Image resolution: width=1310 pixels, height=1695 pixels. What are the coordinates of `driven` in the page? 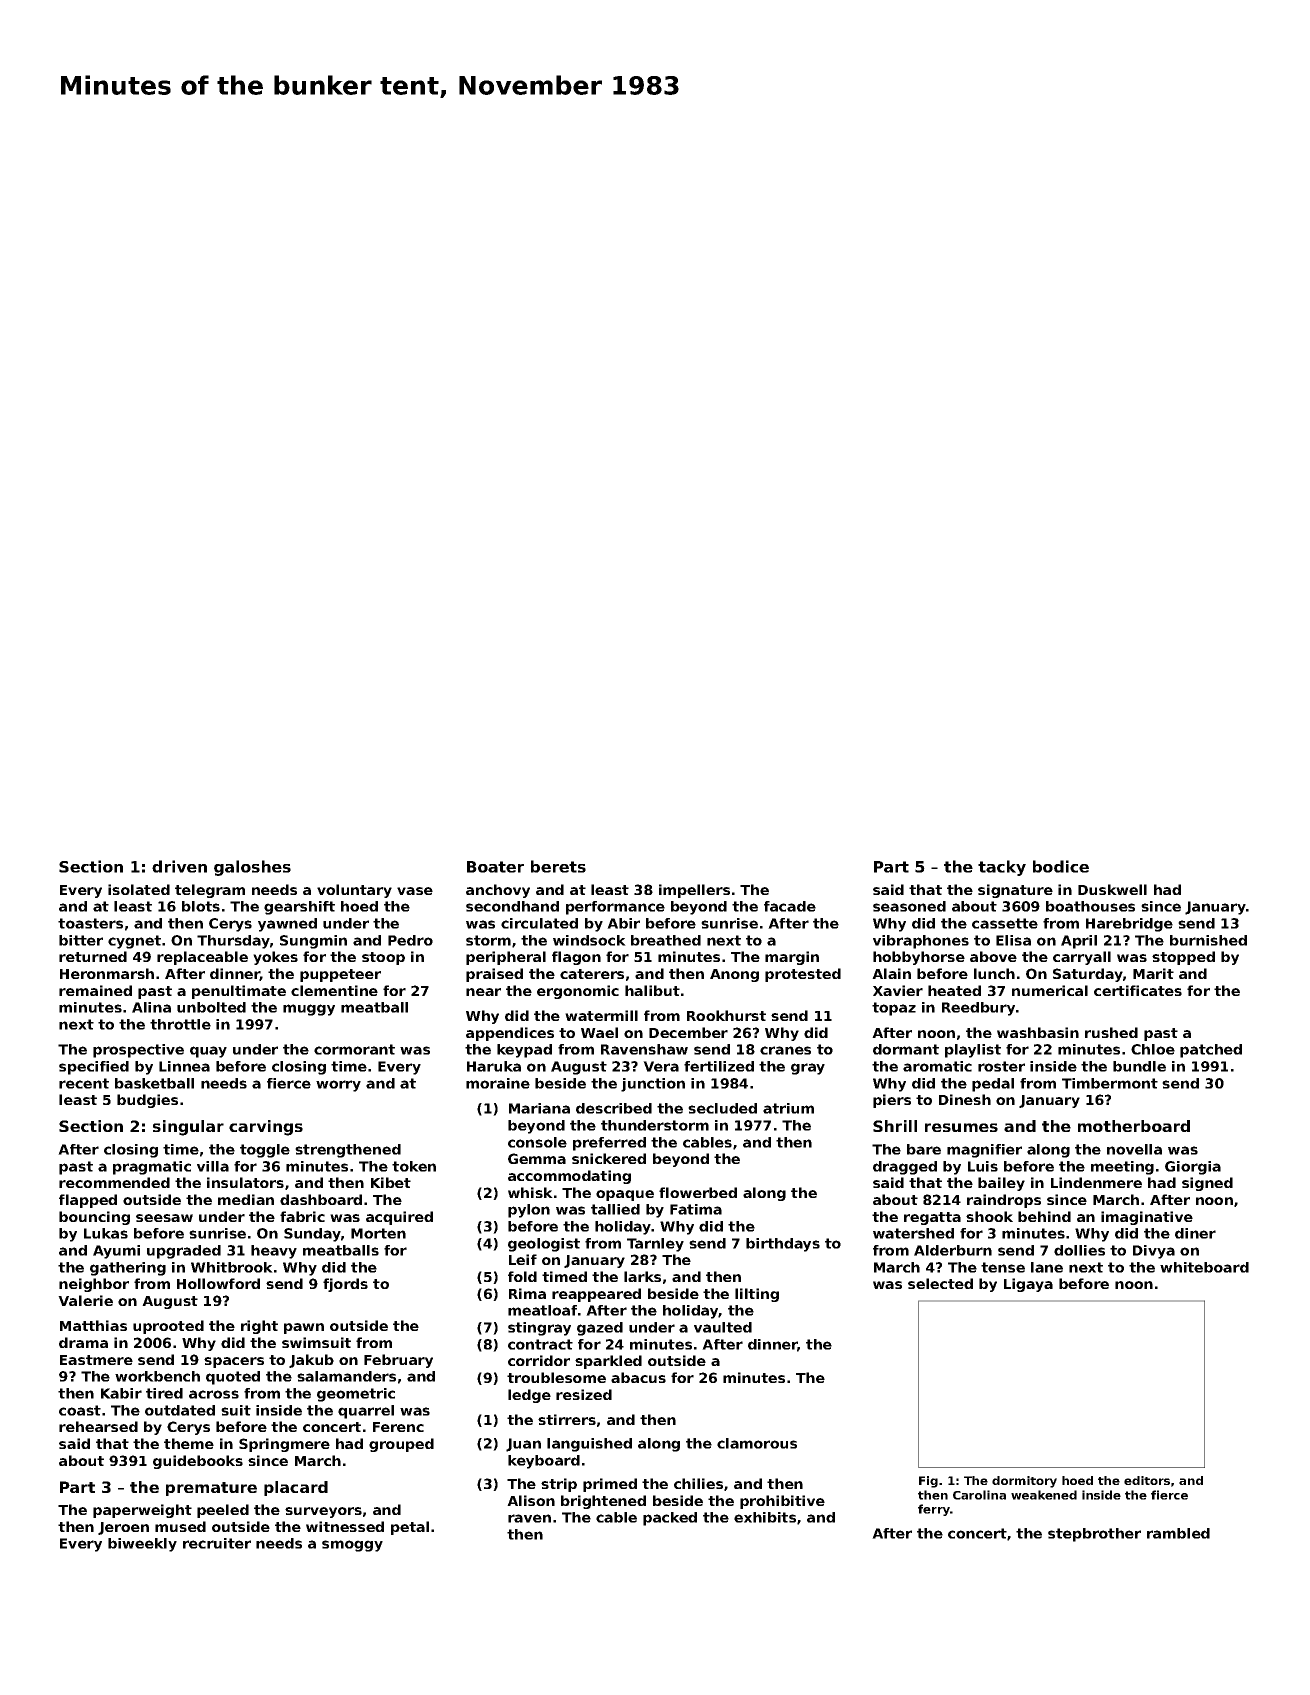 It's located at (179, 866).
